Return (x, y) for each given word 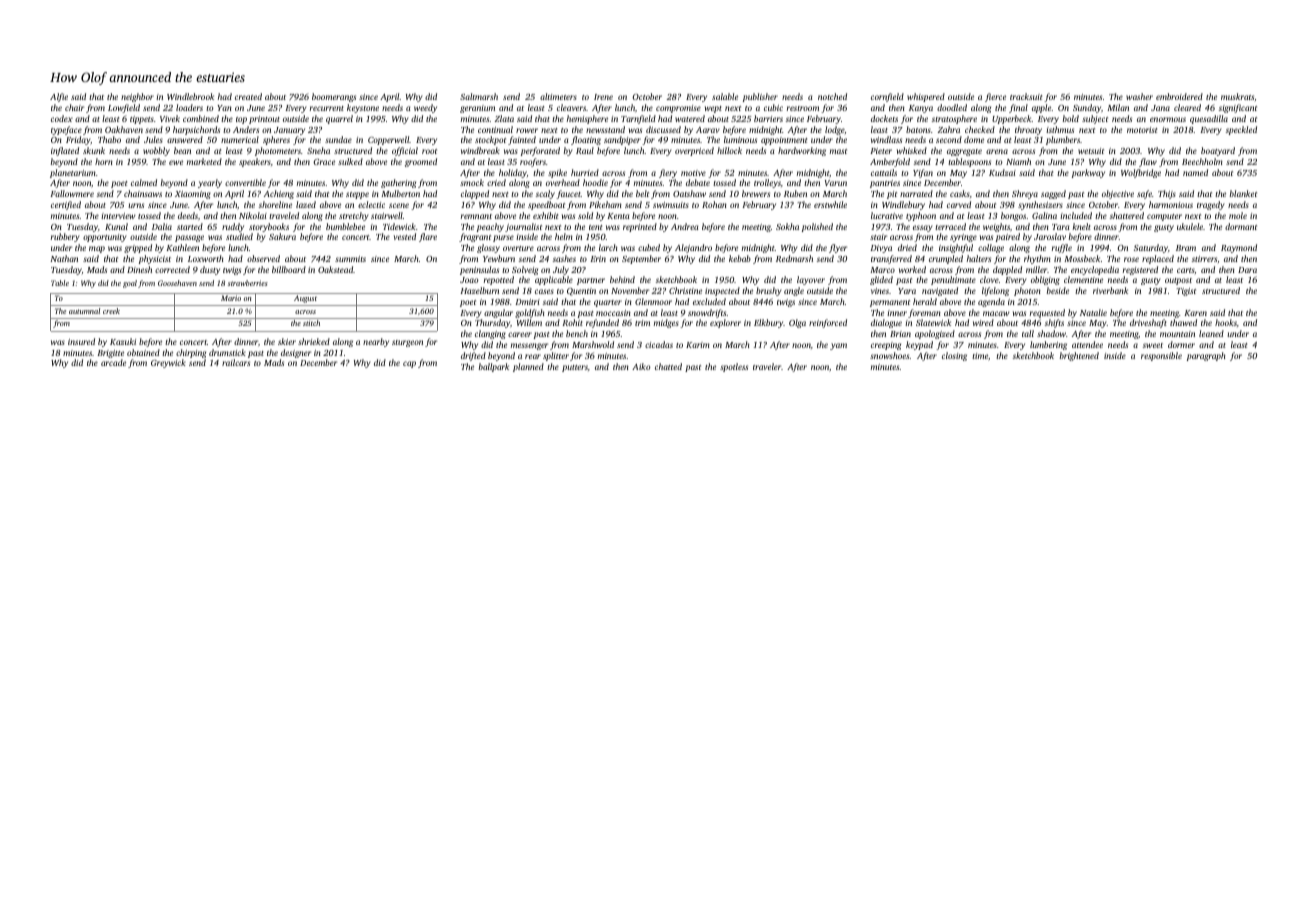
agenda (991, 302)
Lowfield (124, 108)
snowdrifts (707, 313)
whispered (926, 97)
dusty (210, 270)
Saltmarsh (479, 96)
